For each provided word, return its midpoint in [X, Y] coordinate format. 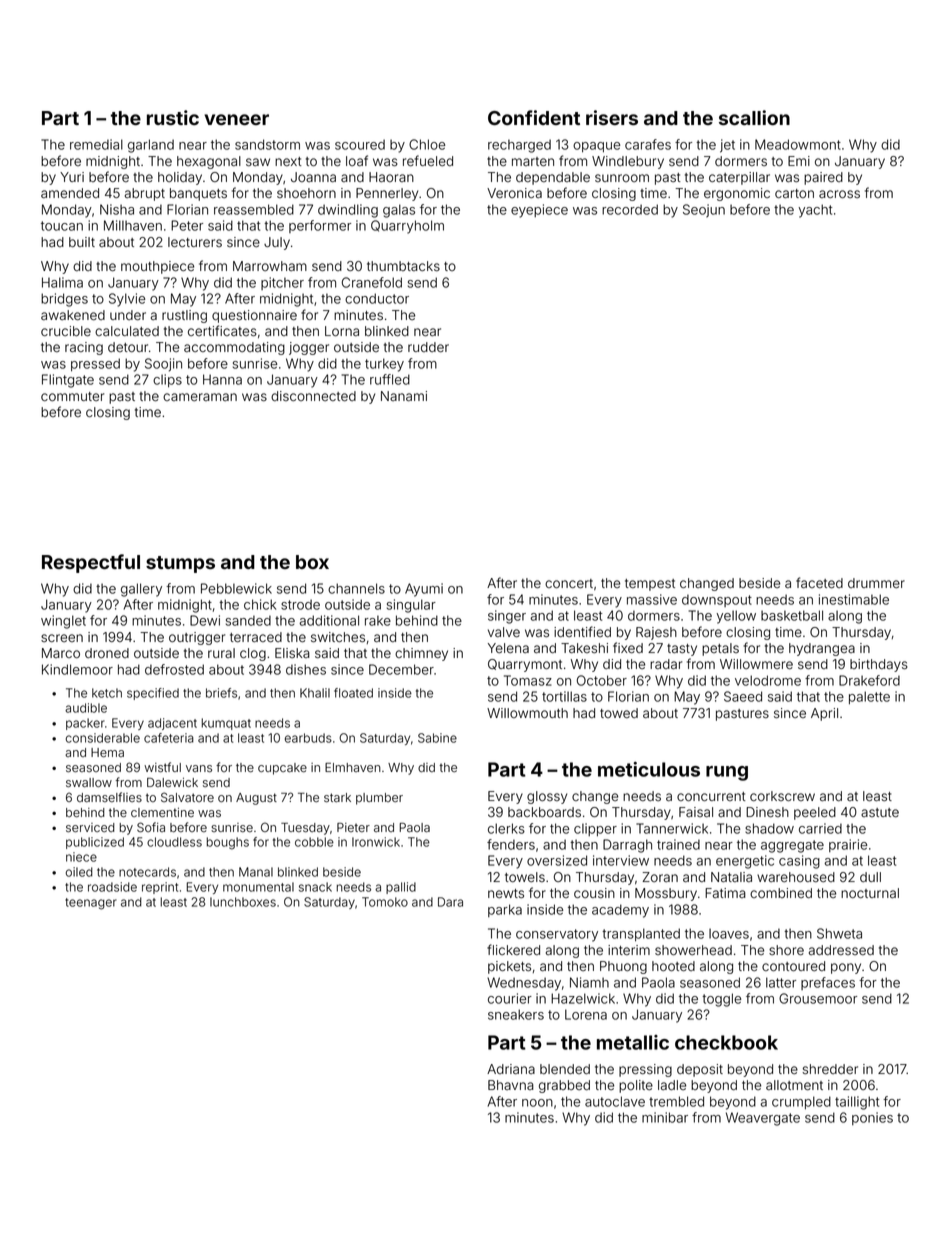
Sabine [437, 738]
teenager [91, 904]
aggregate [792, 846]
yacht [815, 211]
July [277, 243]
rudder [428, 347]
